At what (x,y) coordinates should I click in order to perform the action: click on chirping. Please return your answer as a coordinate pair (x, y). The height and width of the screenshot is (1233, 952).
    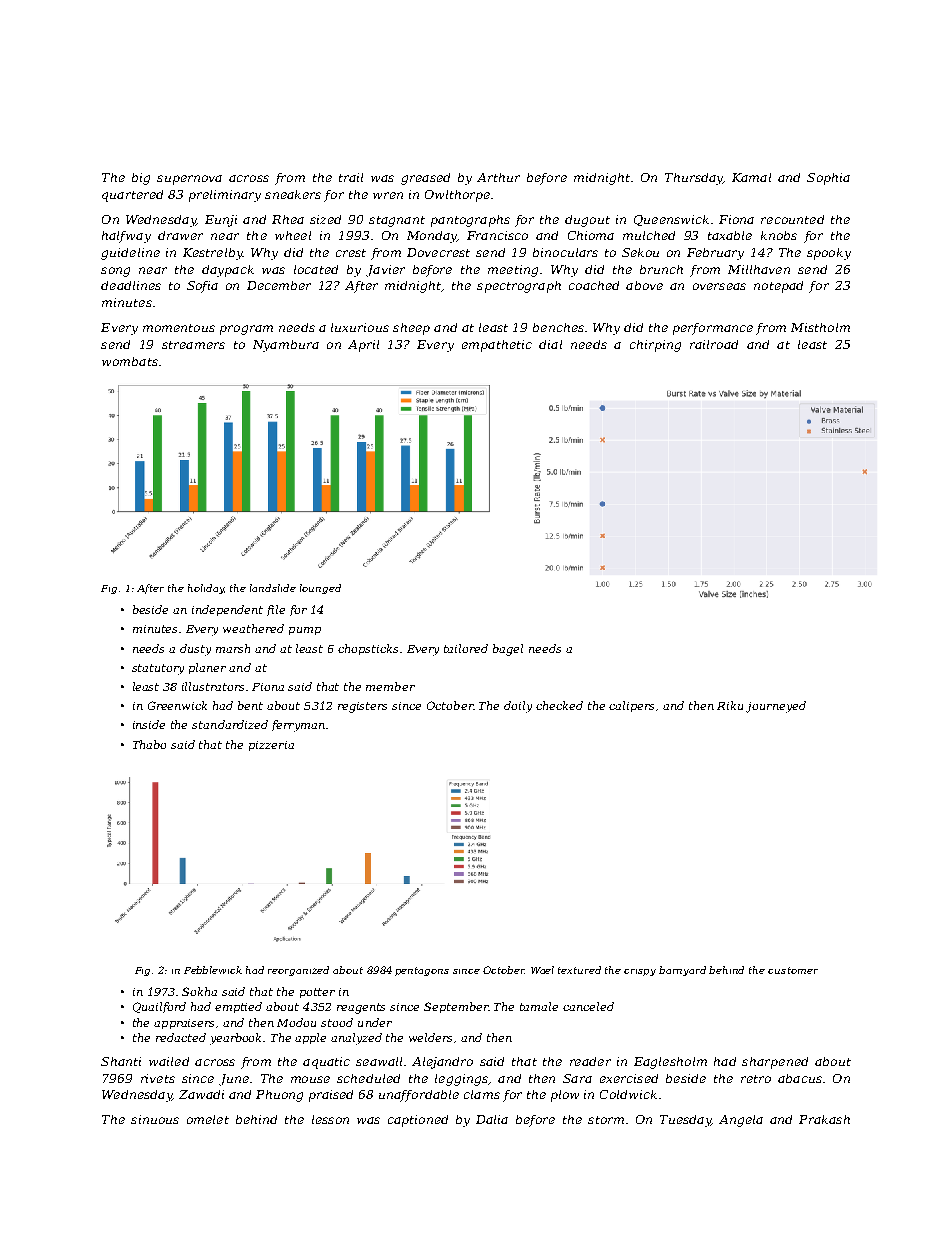
    Looking at the image, I should click on (655, 346).
